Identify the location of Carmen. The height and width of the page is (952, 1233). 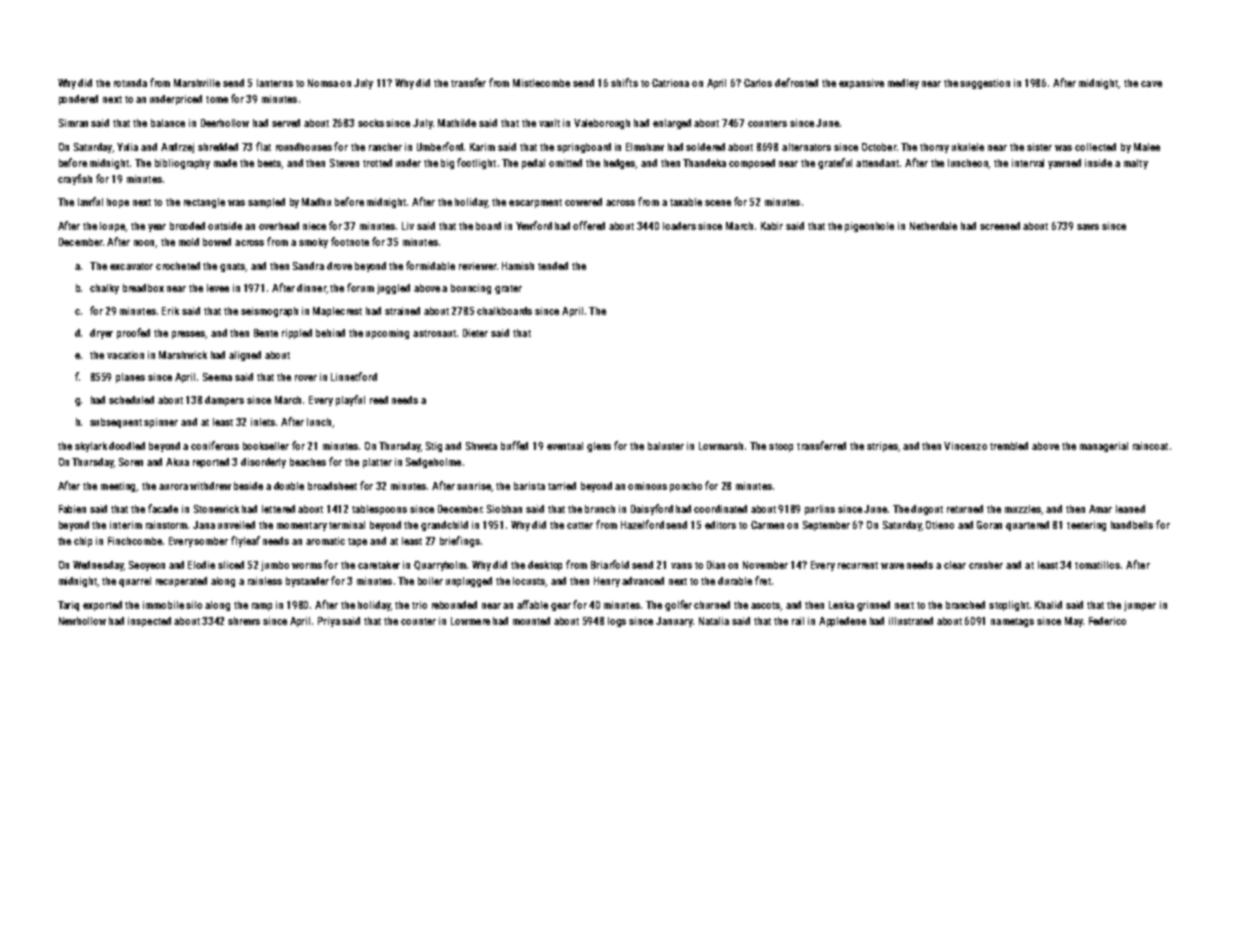
(767, 525).
